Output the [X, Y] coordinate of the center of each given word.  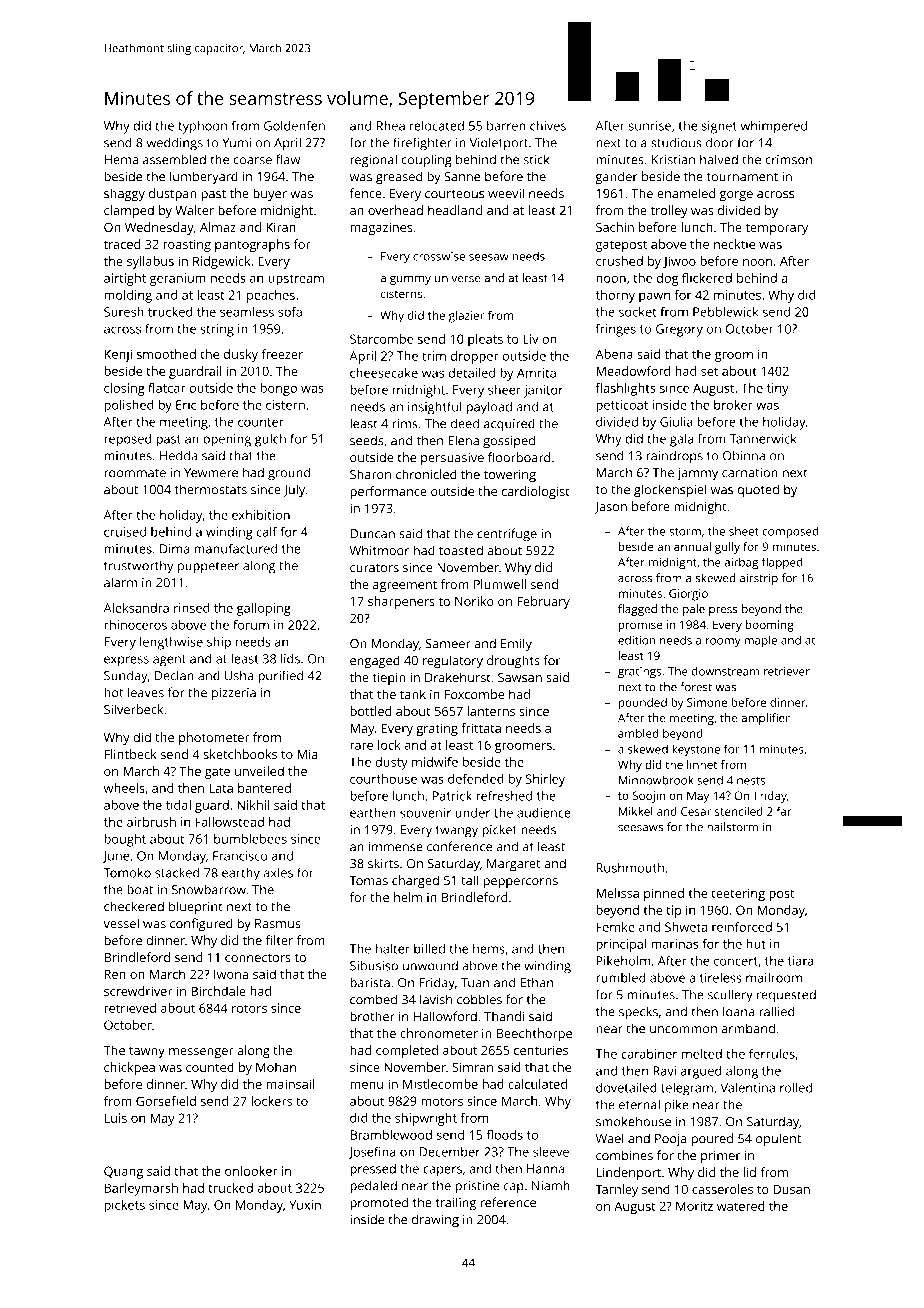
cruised [125, 532]
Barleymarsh [141, 1189]
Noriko [474, 601]
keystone [696, 750]
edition [636, 640]
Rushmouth [630, 868]
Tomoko [127, 872]
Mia [308, 754]
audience [544, 813]
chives [548, 126]
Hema [121, 160]
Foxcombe [474, 694]
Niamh [551, 1185]
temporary [777, 229]
